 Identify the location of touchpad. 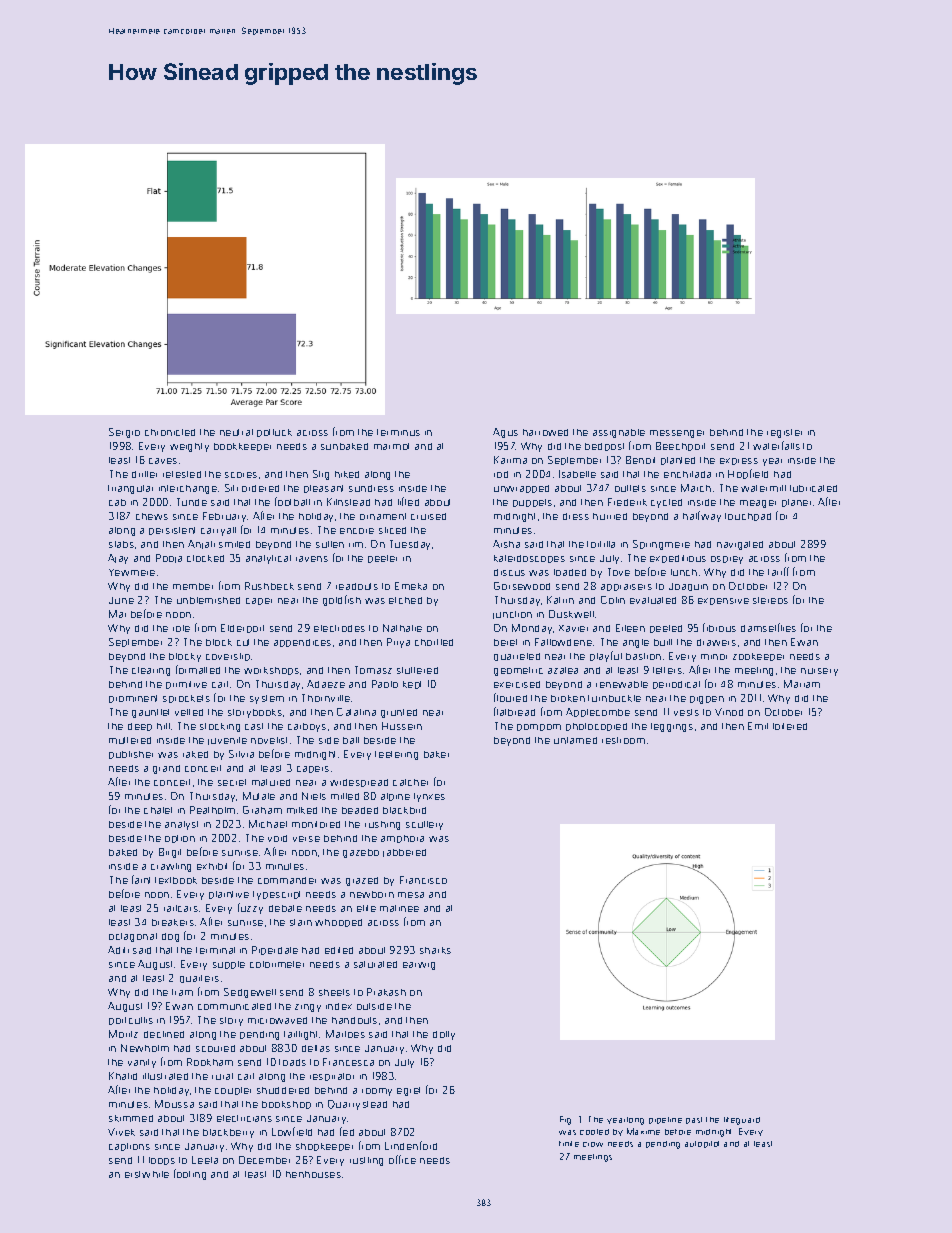
(748, 517).
